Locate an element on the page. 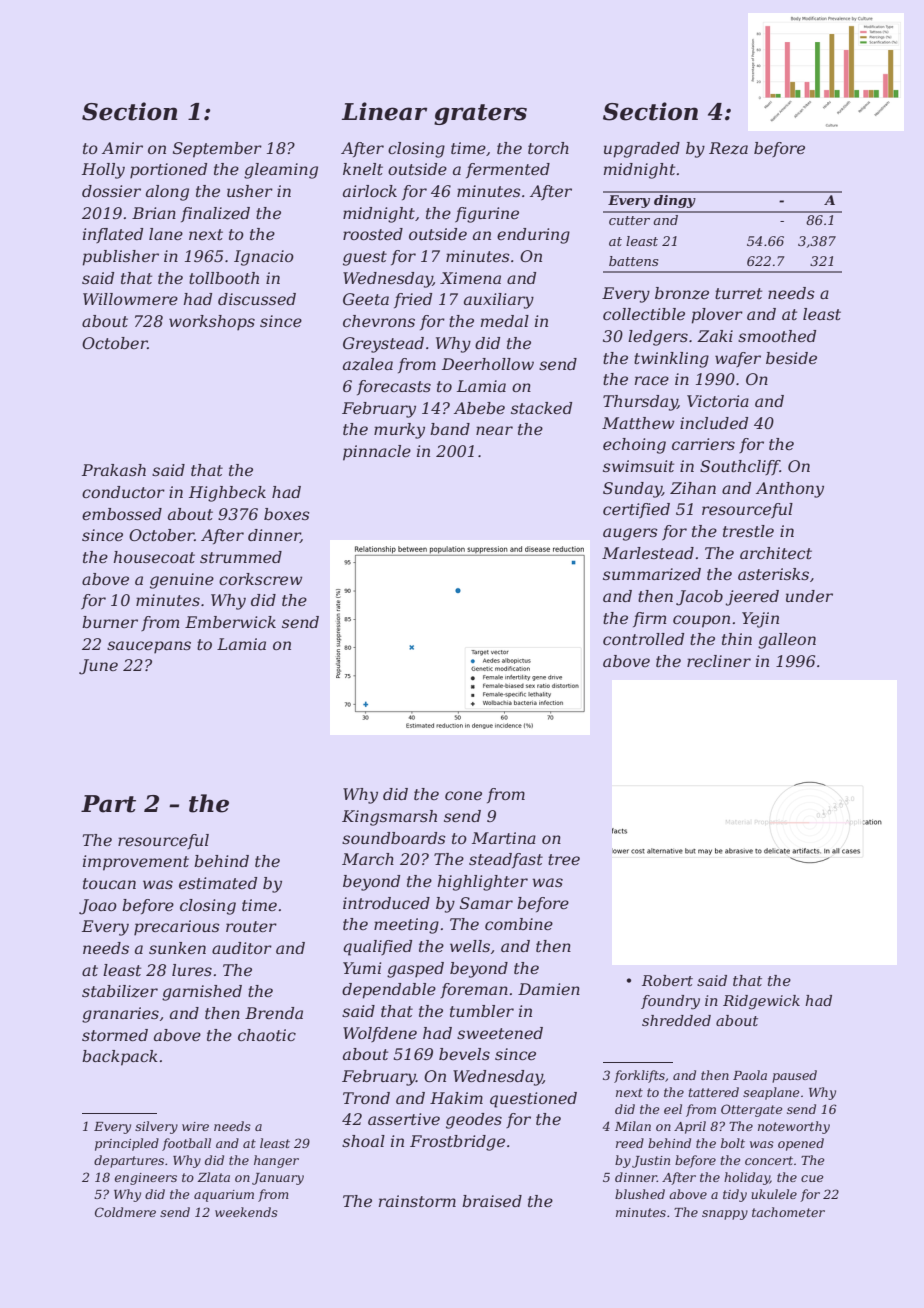 This image has width=924, height=1308. cone is located at coordinates (463, 795).
